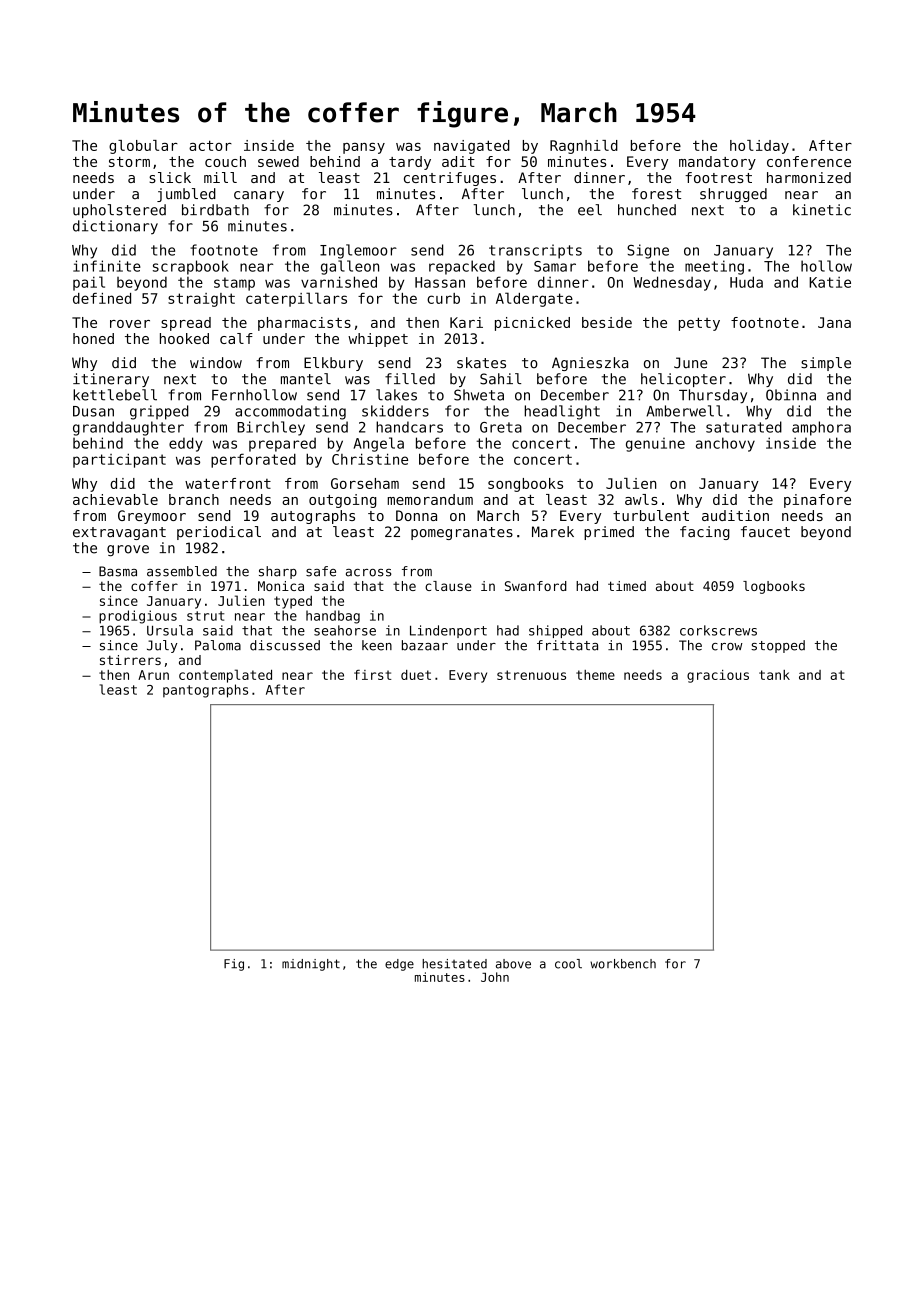 The height and width of the document is (1314, 924). I want to click on pansy, so click(364, 148).
